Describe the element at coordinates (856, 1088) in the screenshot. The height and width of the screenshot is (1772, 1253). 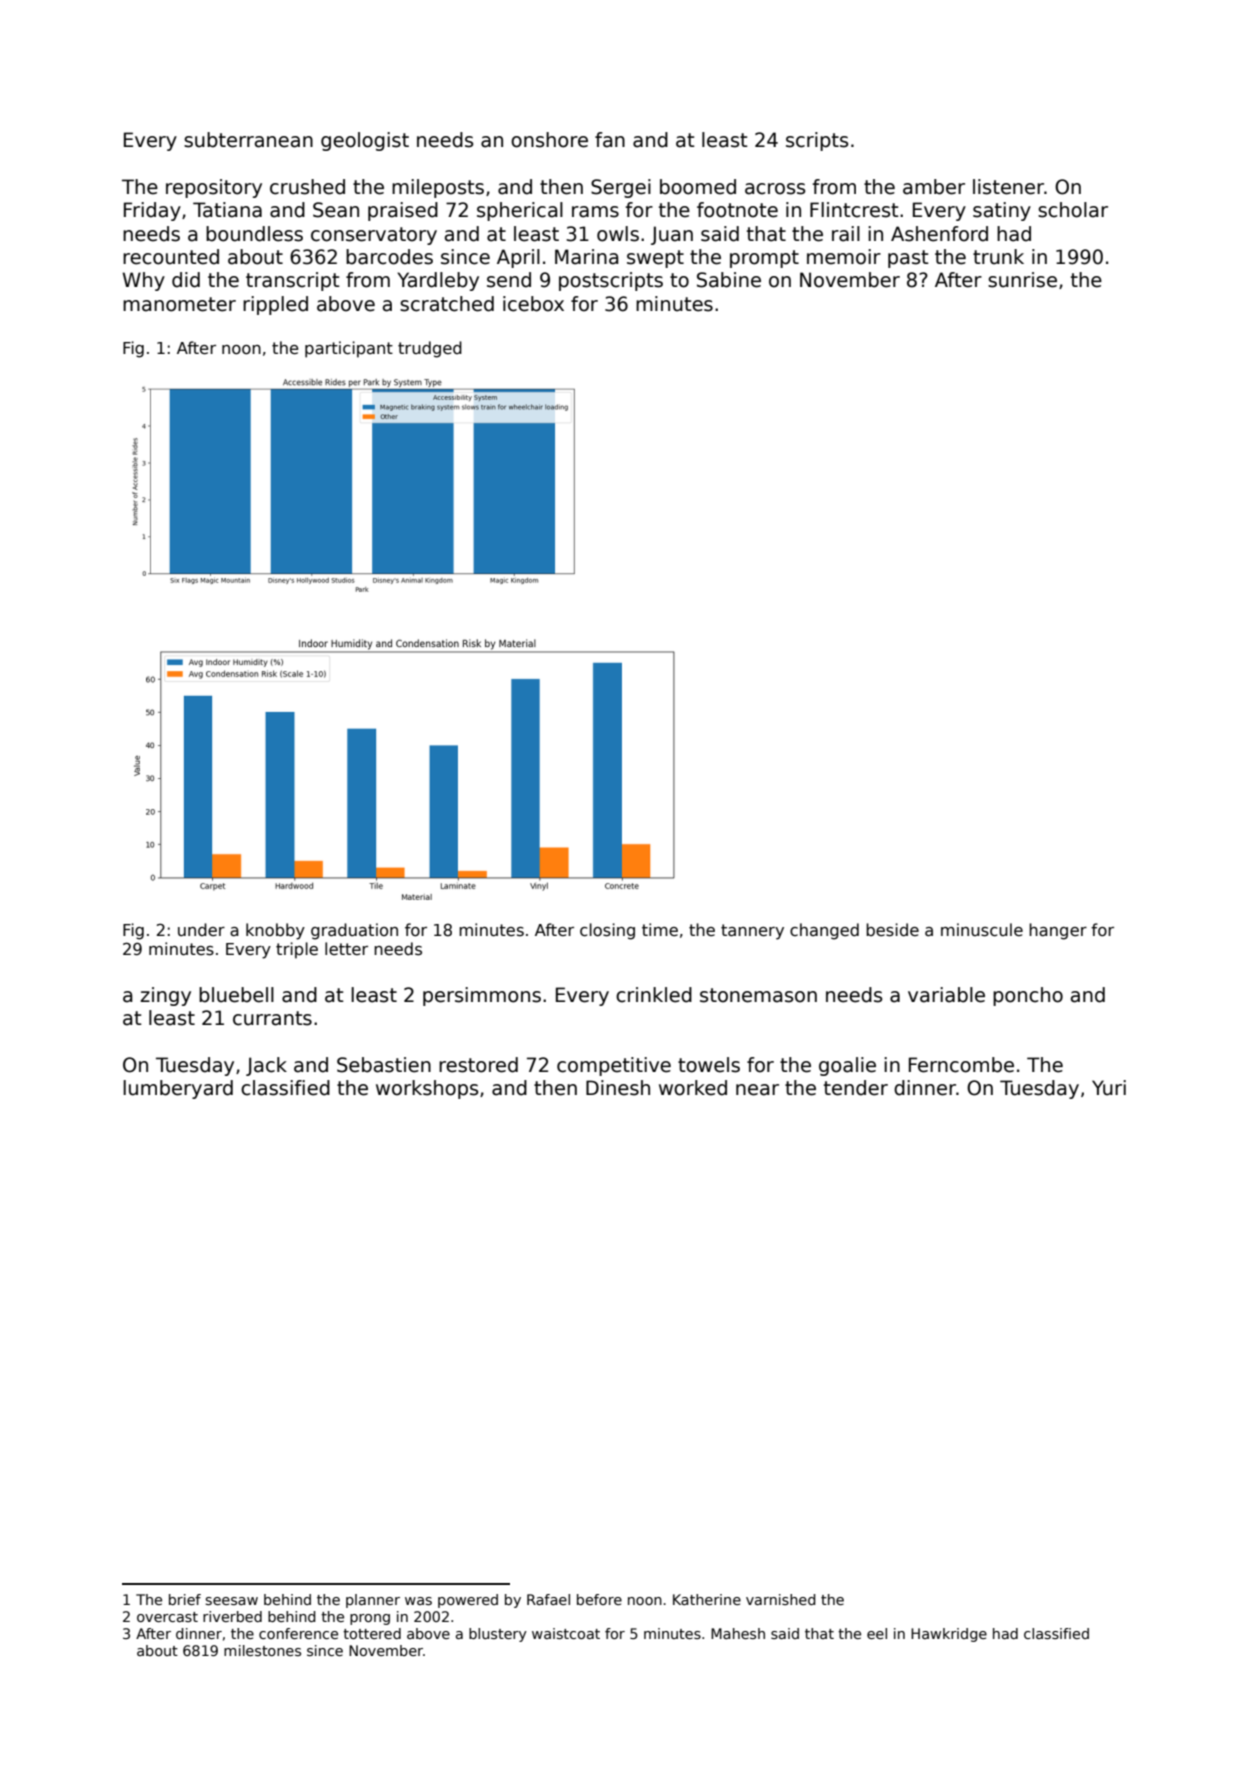
I see `tender` at that location.
